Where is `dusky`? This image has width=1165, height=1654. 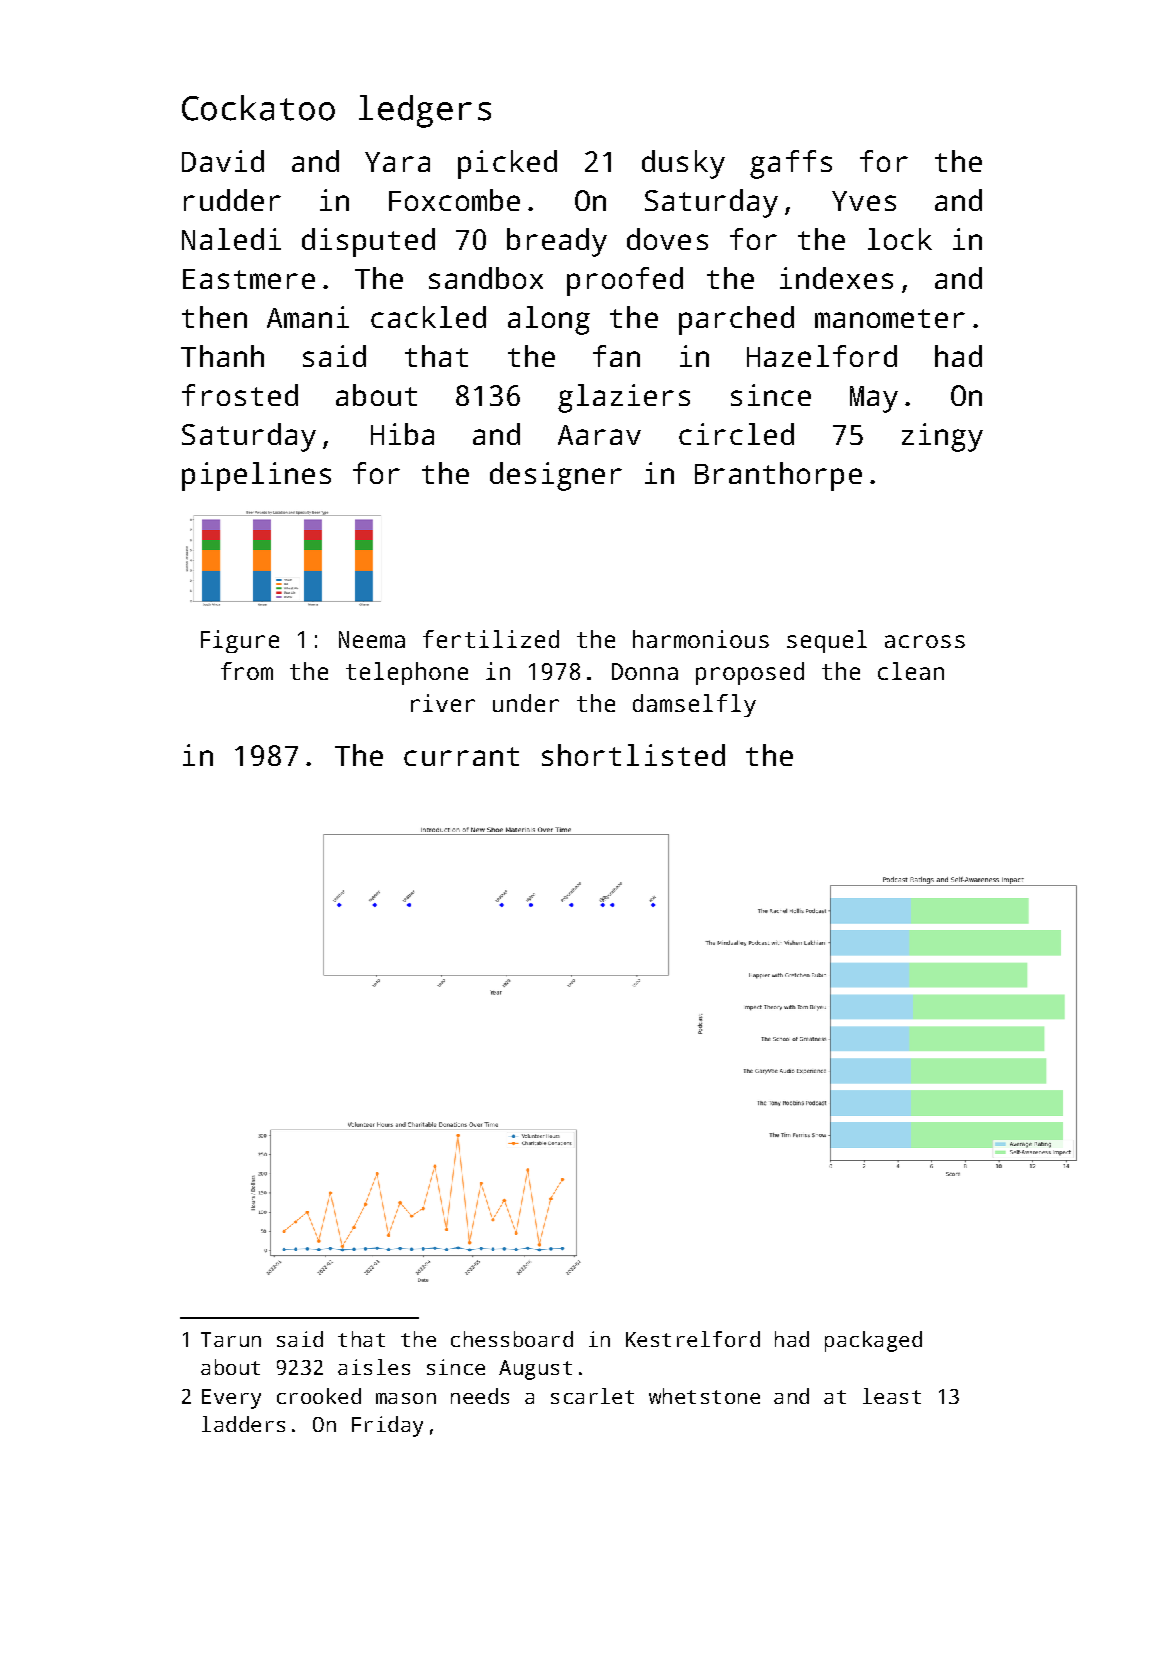
dusky is located at coordinates (683, 164).
